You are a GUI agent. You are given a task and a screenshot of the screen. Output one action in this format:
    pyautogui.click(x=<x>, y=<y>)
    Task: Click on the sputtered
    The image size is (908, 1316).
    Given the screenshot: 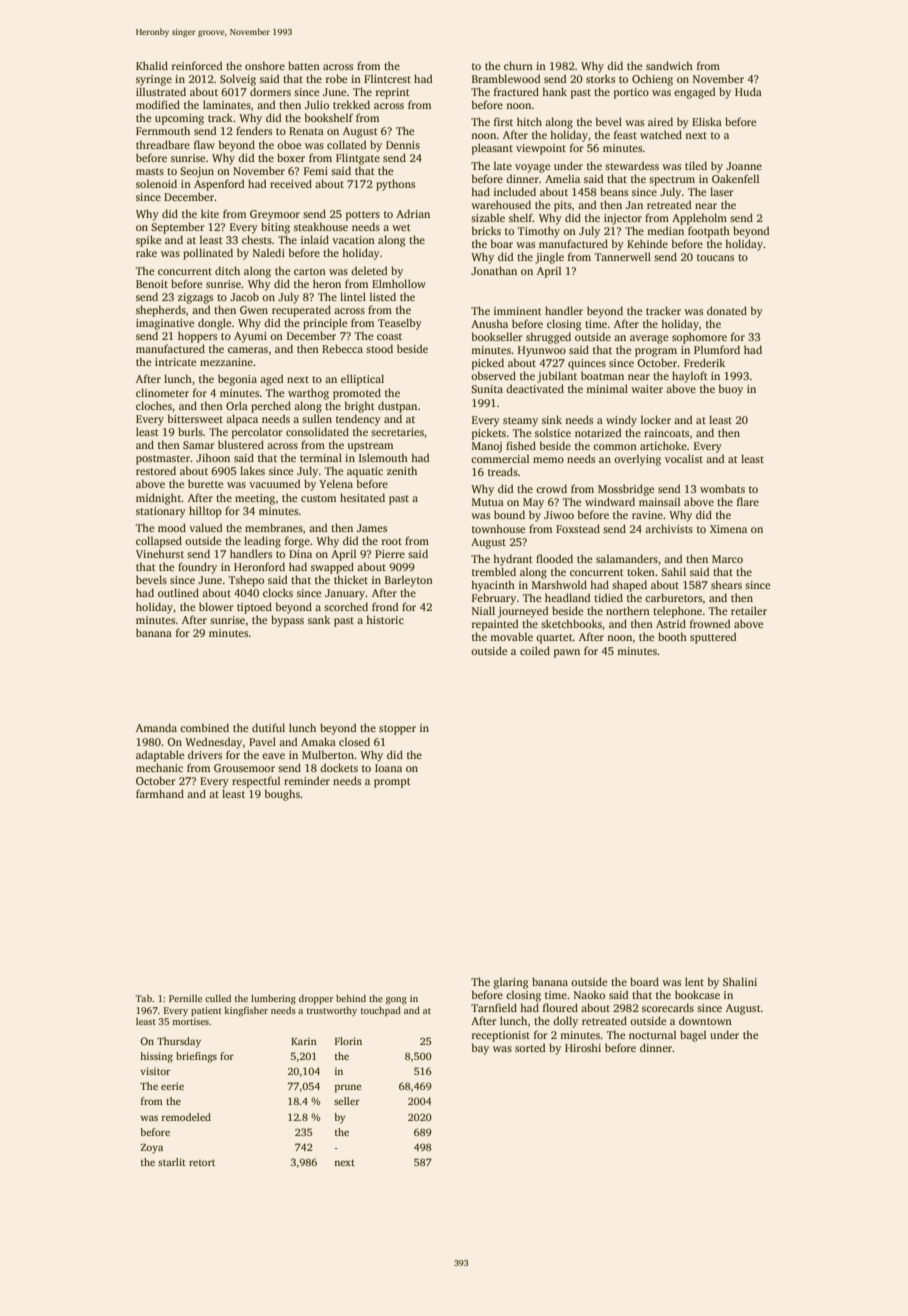 What is the action you would take?
    pyautogui.click(x=713, y=638)
